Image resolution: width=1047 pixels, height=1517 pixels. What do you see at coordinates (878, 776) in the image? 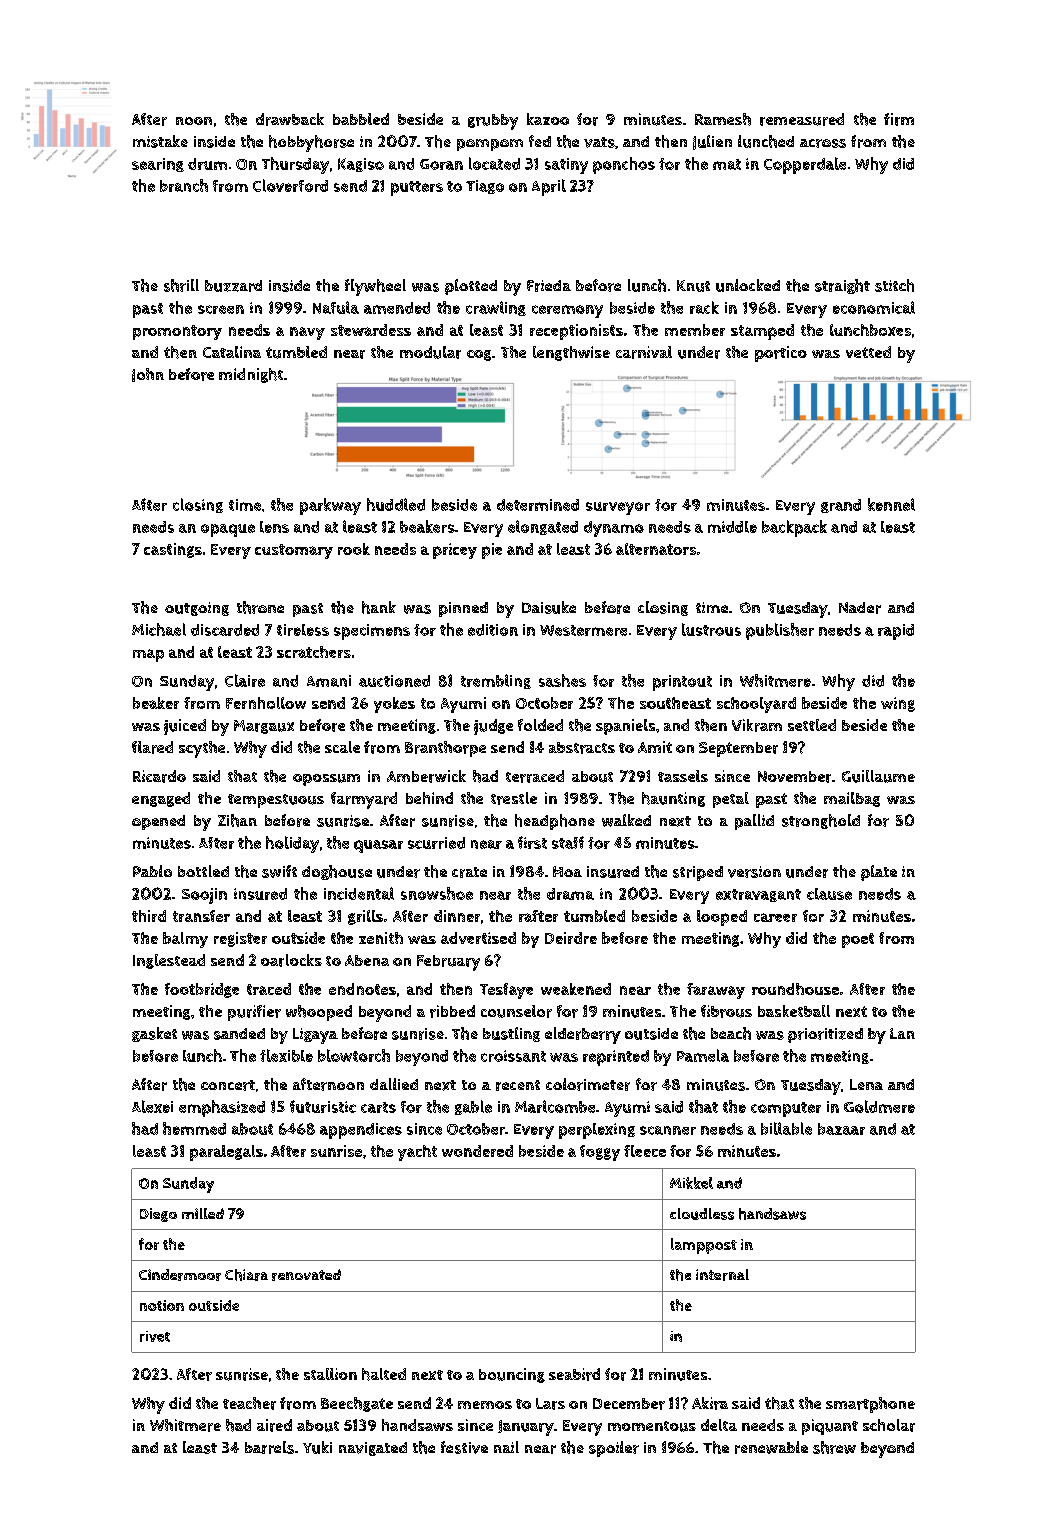
I see `Guillaume` at bounding box center [878, 776].
